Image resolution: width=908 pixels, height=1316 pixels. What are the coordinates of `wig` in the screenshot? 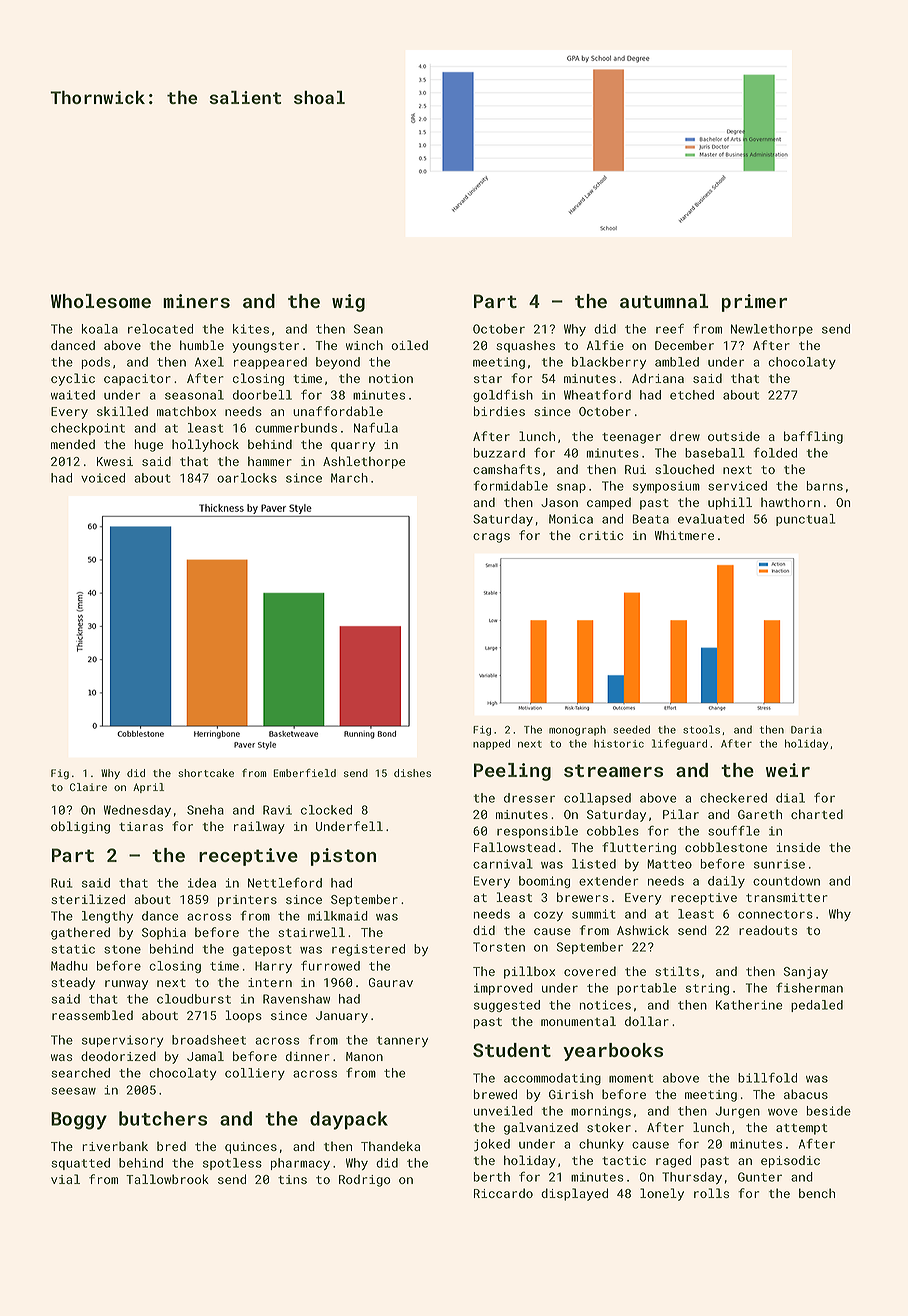 It's located at (348, 303).
